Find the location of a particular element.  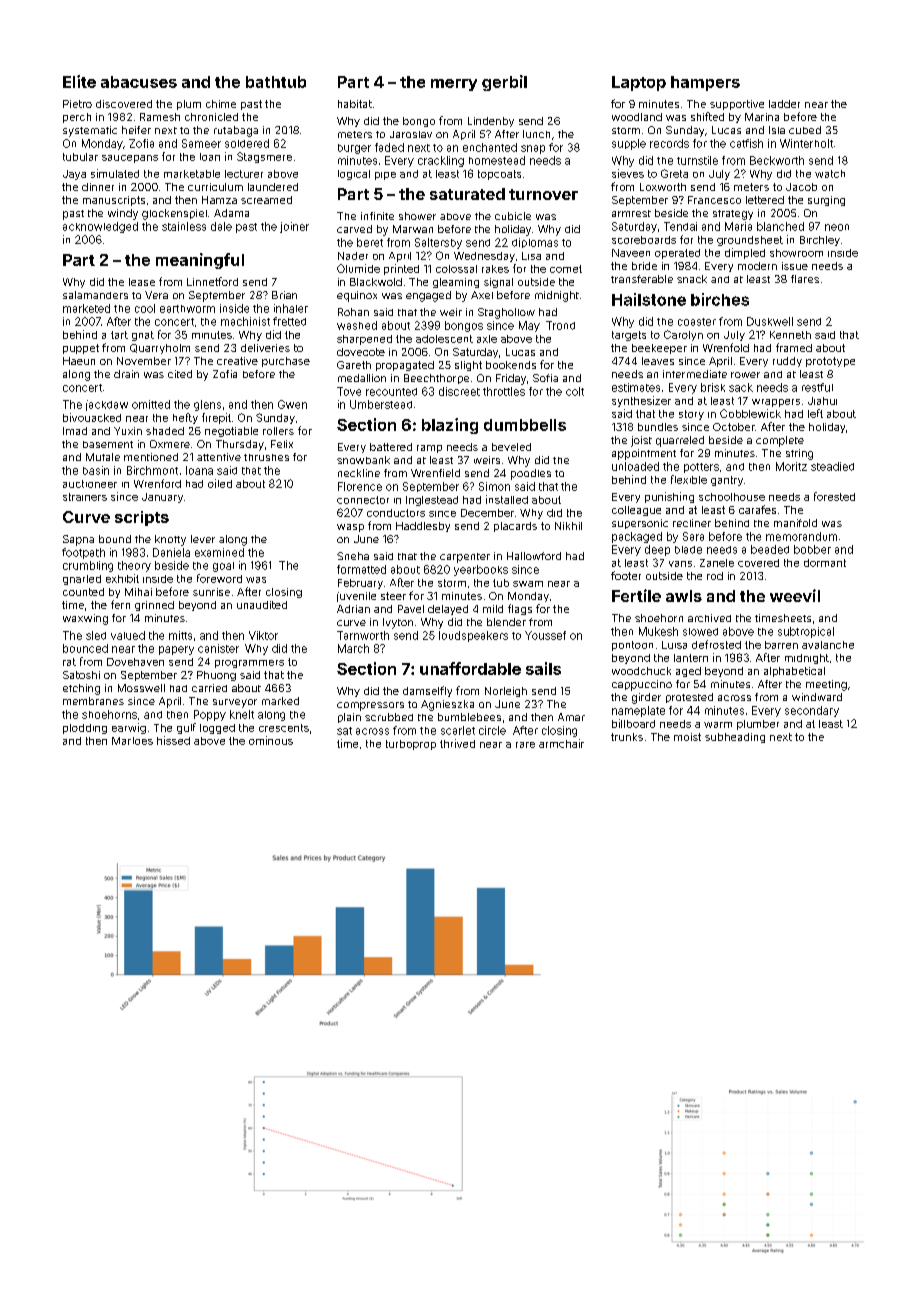

hampers is located at coordinates (705, 83).
